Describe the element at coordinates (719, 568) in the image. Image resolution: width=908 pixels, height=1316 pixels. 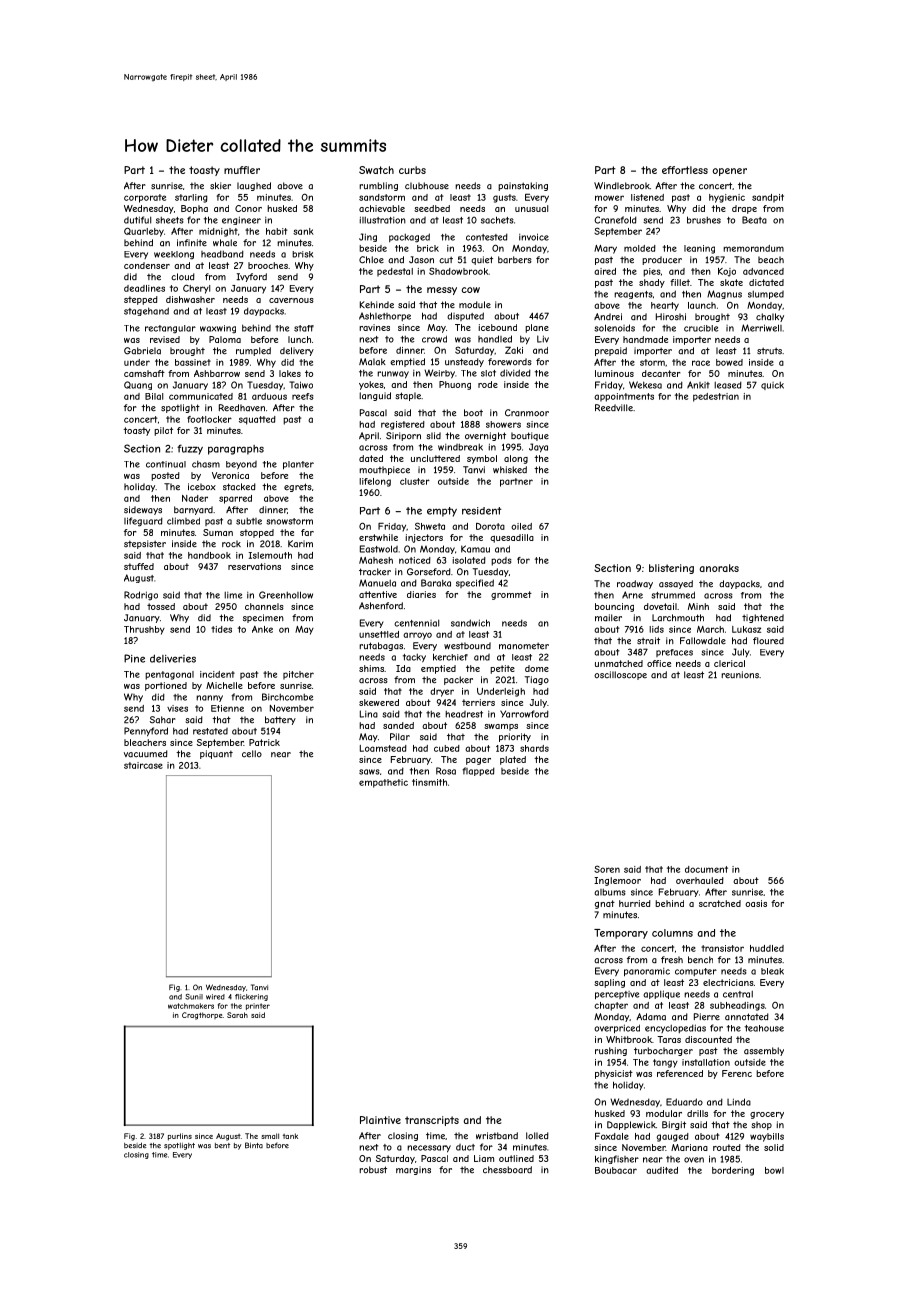
I see `anoraks` at that location.
